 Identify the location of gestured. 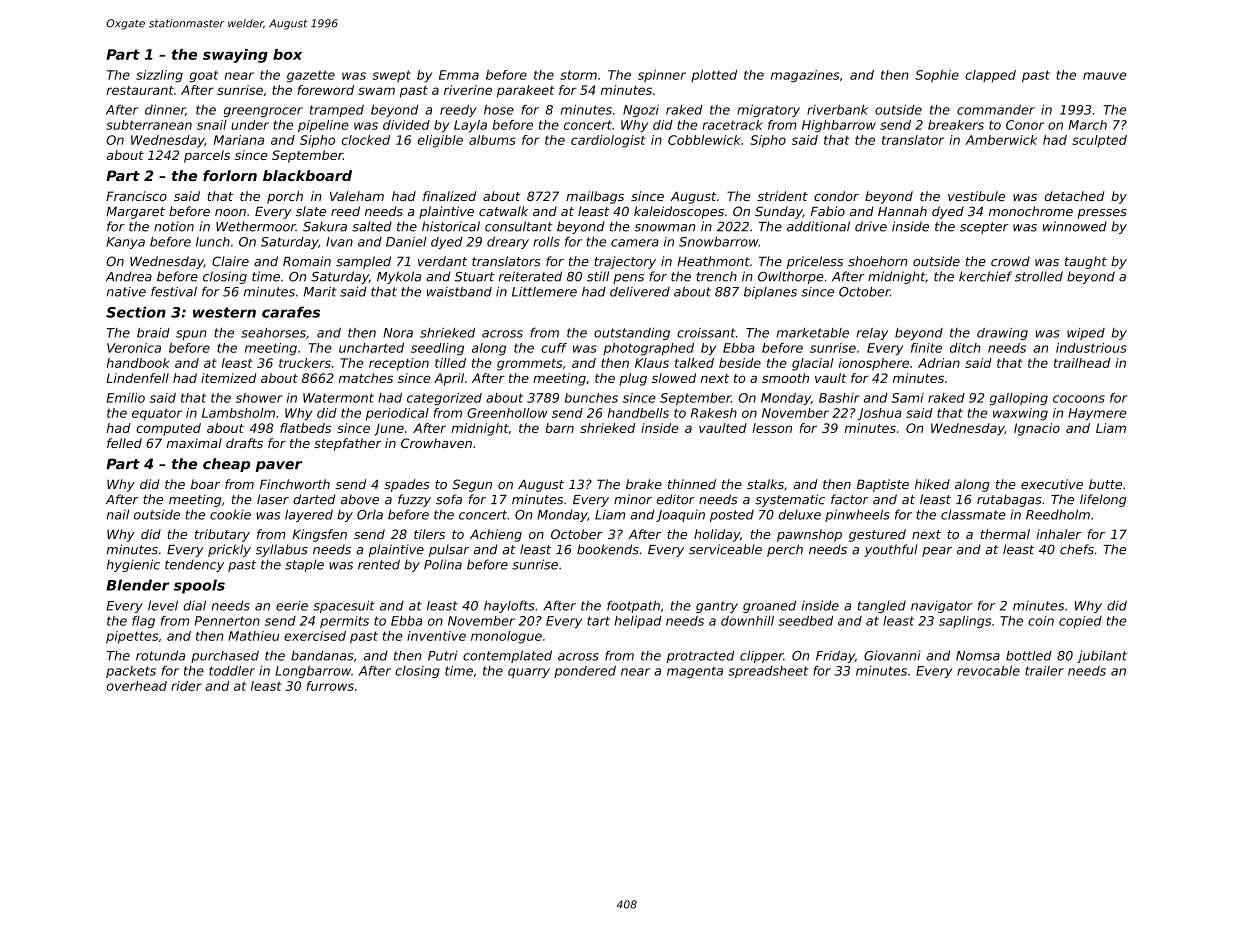
(877, 535).
